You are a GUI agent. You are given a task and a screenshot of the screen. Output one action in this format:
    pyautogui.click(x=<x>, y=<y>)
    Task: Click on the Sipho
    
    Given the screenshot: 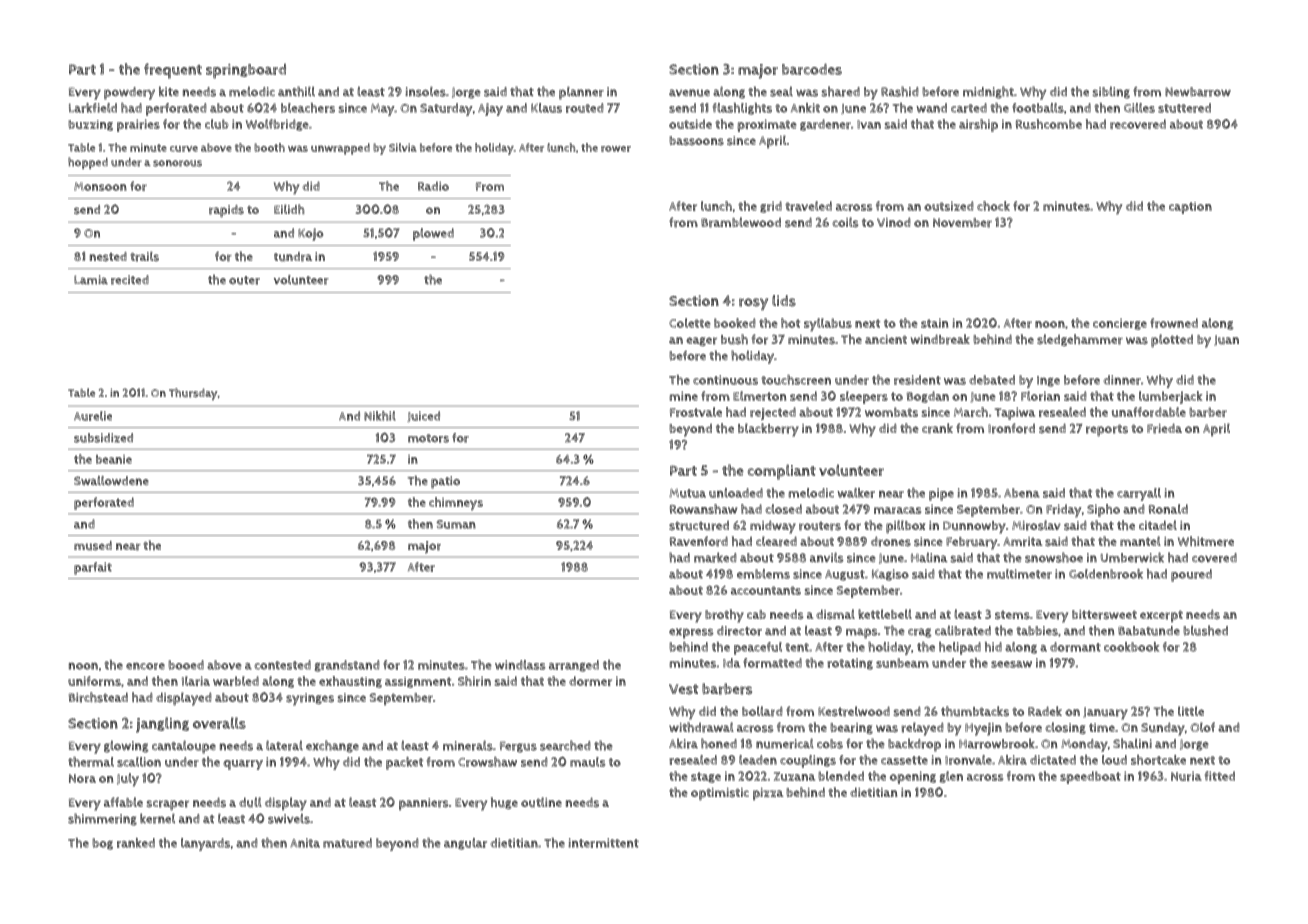 What is the action you would take?
    pyautogui.click(x=1103, y=510)
